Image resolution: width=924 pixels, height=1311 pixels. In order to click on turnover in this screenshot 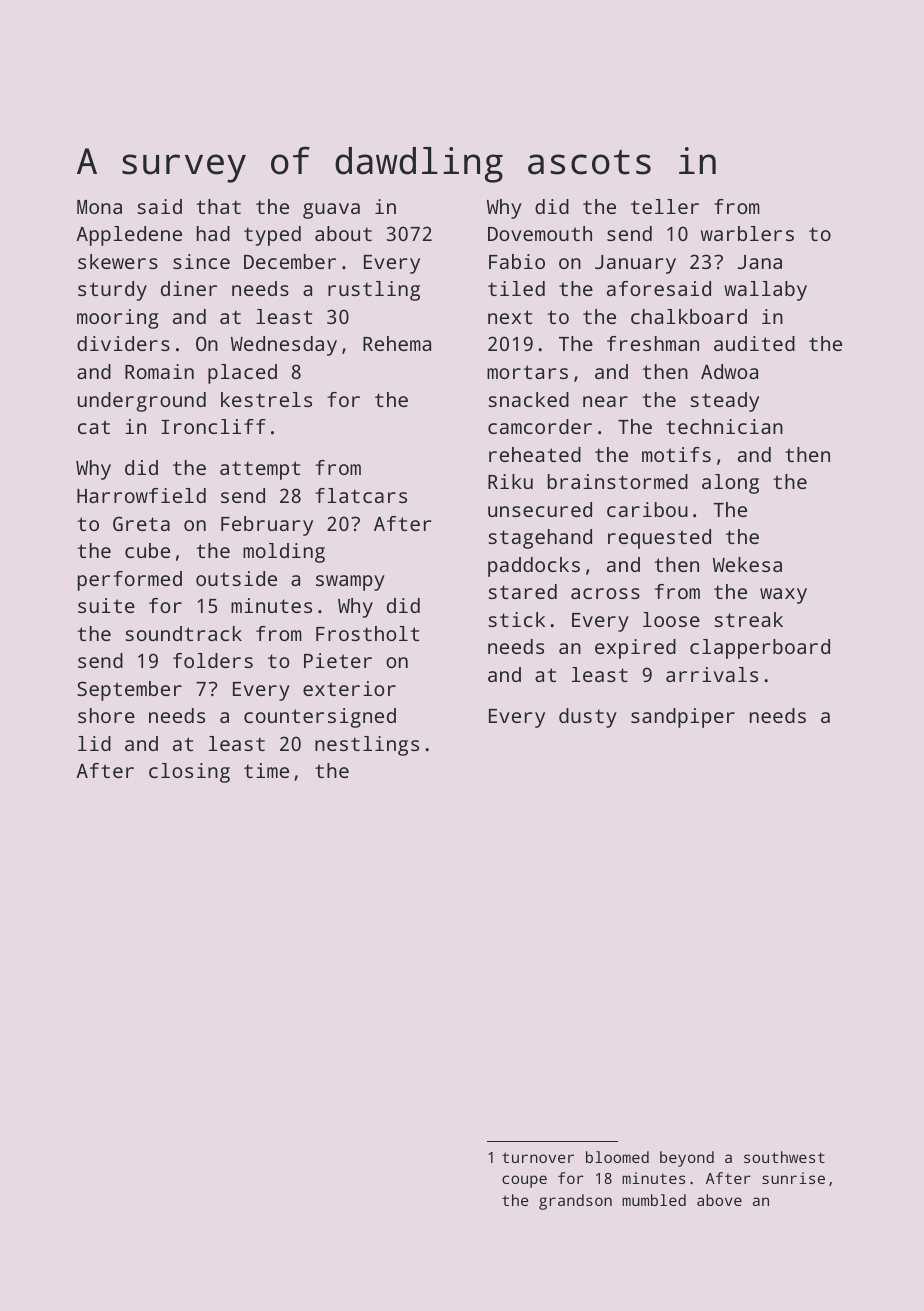, I will do `click(538, 1157)`.
